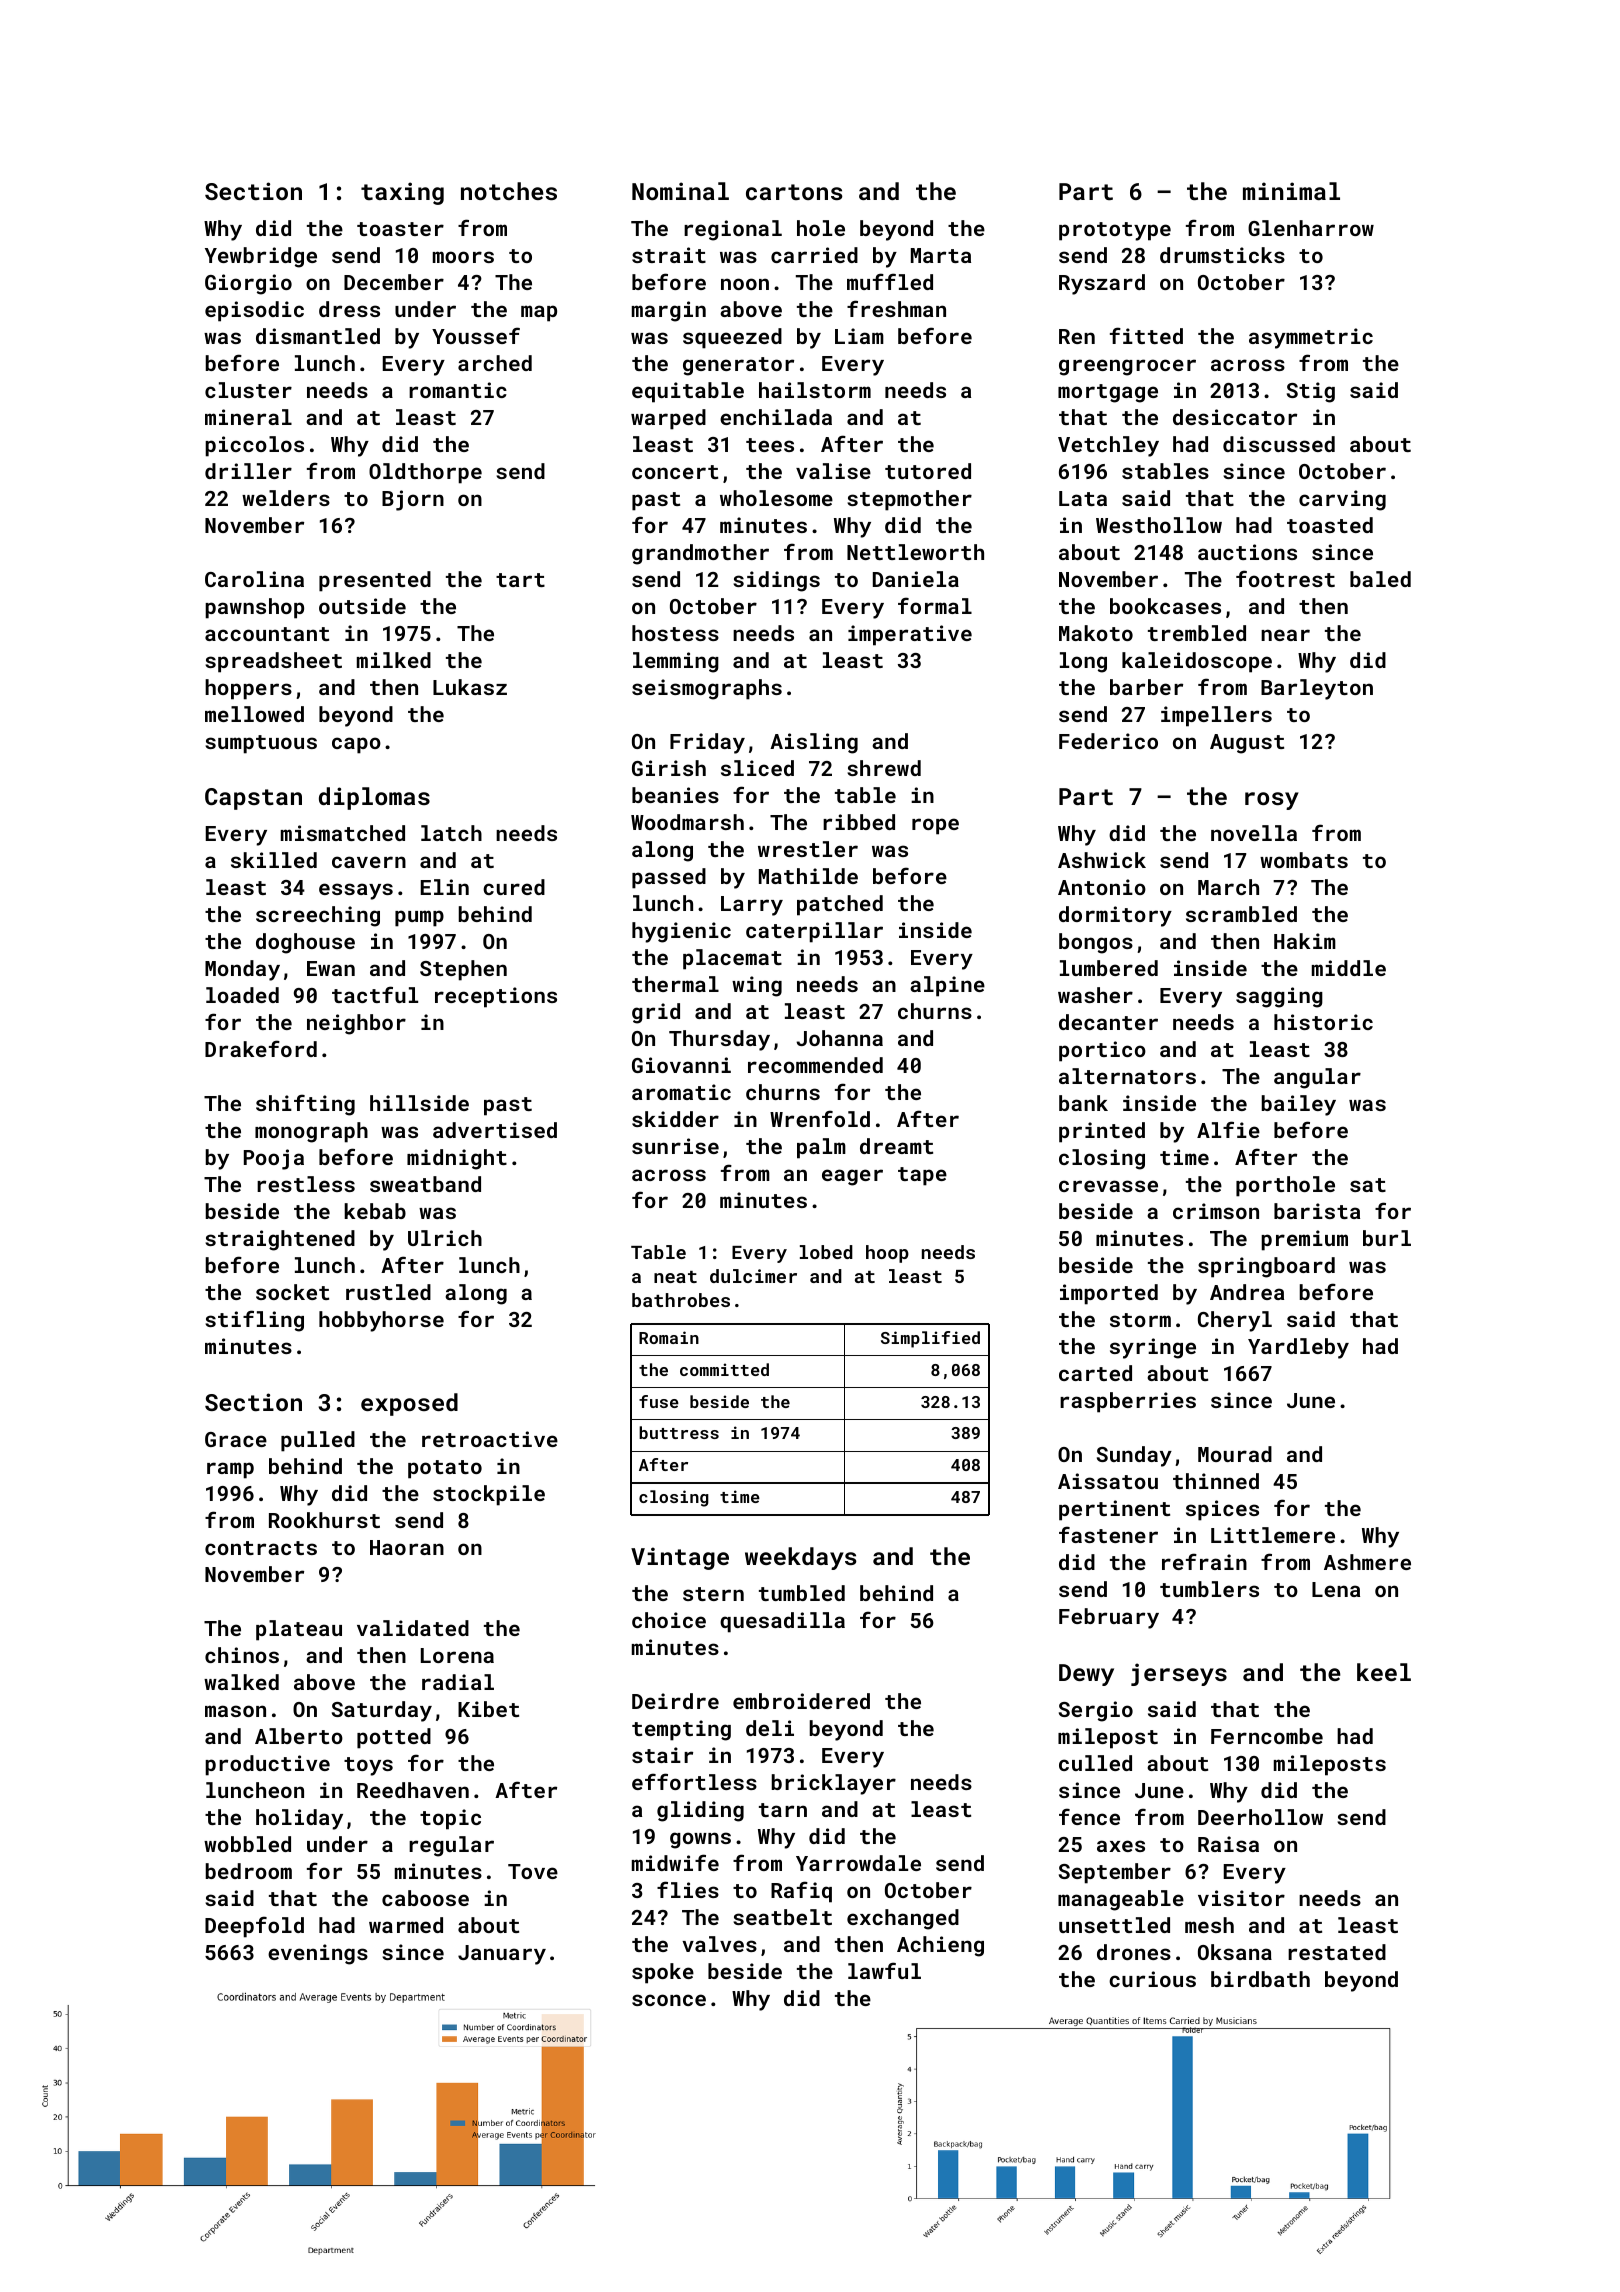  I want to click on crimson, so click(1216, 1211).
